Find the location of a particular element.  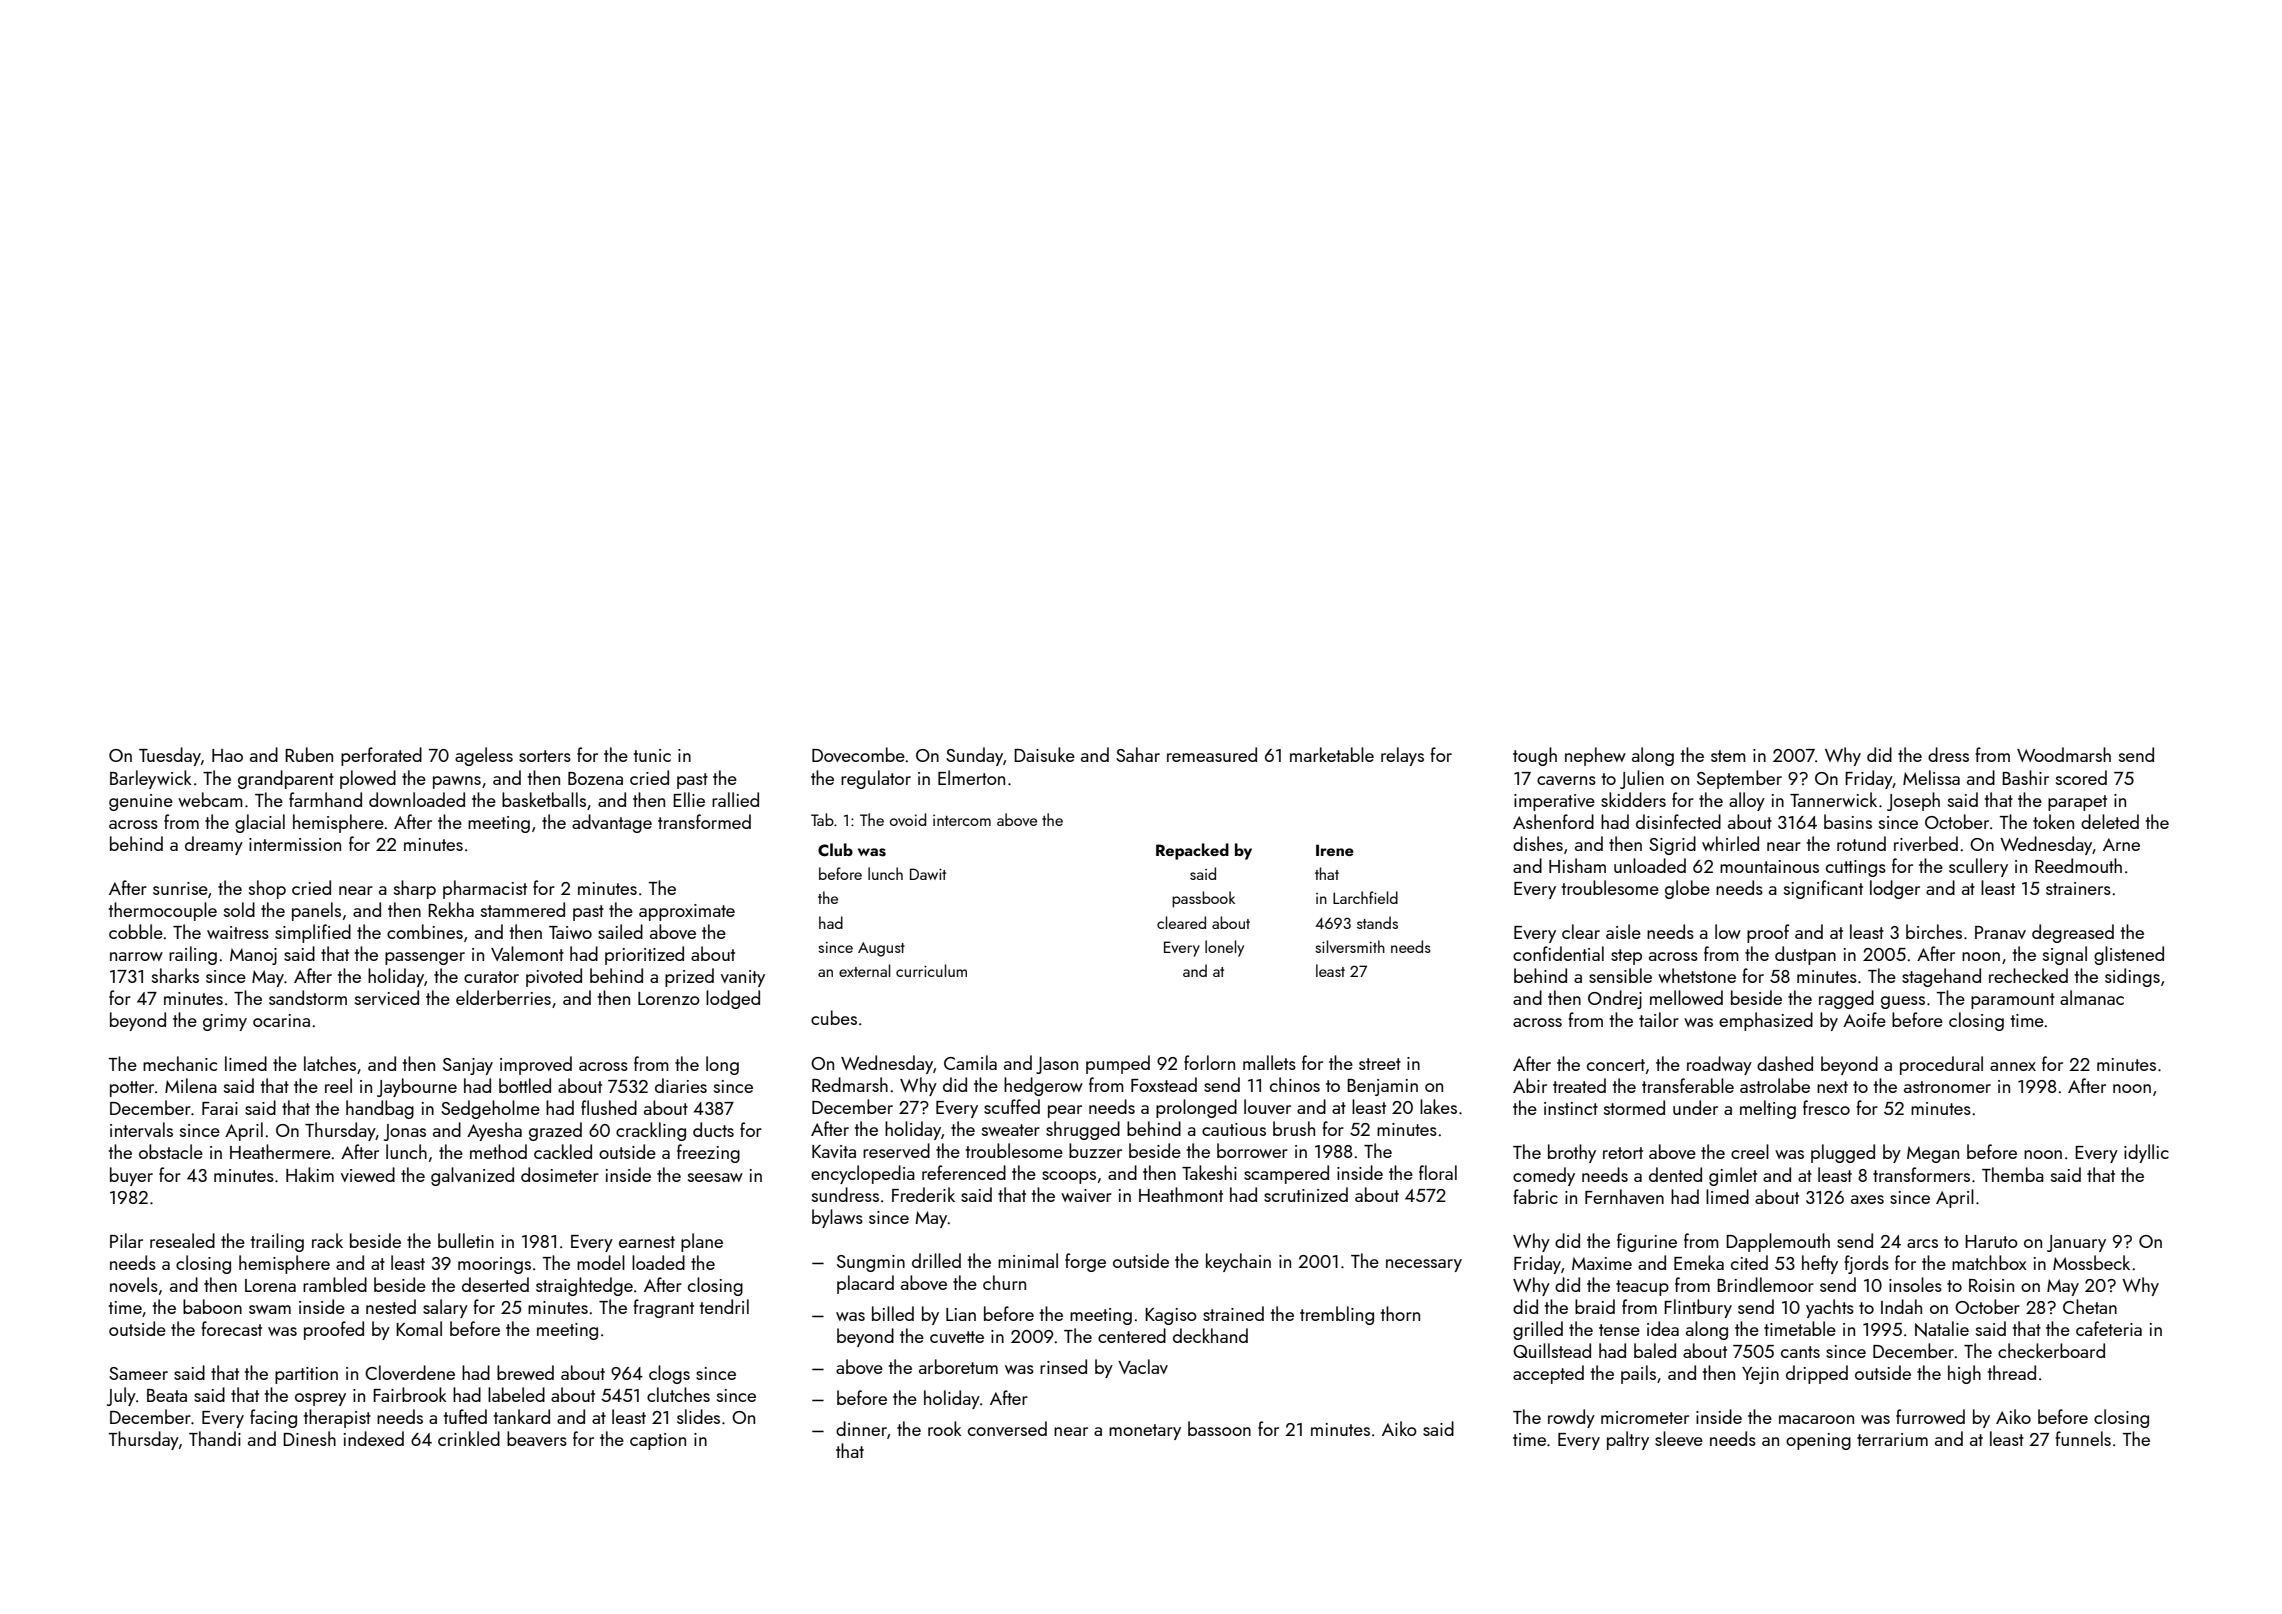

Woodmarsh is located at coordinates (2064, 754).
